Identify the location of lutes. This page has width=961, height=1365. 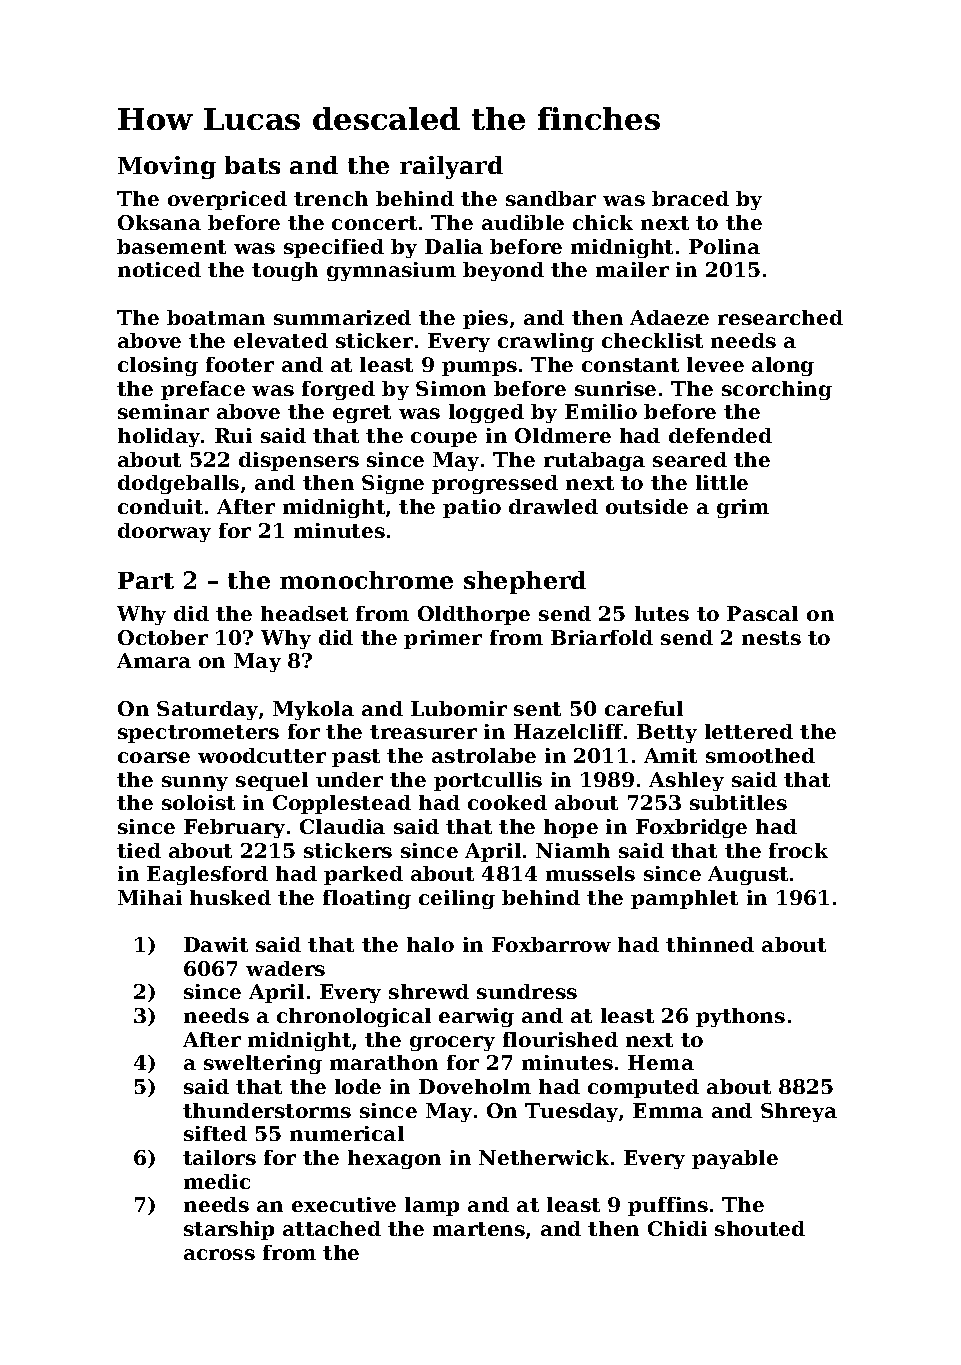
(662, 613).
